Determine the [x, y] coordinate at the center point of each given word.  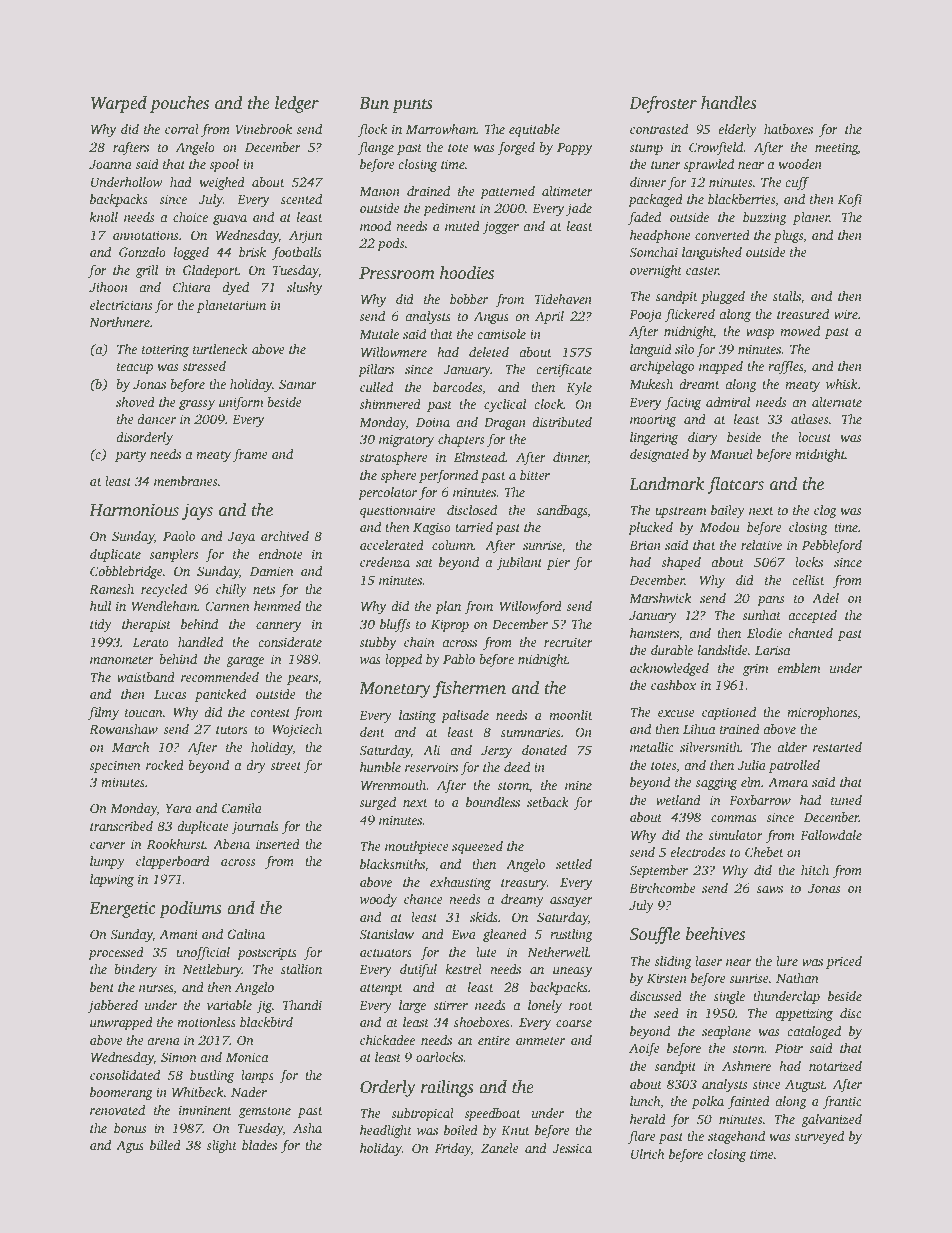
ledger [297, 104]
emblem [799, 668]
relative [761, 545]
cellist [808, 580]
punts [412, 106]
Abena [231, 844]
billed [165, 1145]
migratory [406, 440]
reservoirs [431, 767]
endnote [280, 554]
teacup [135, 368]
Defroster [663, 104]
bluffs [395, 625]
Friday [453, 1149]
